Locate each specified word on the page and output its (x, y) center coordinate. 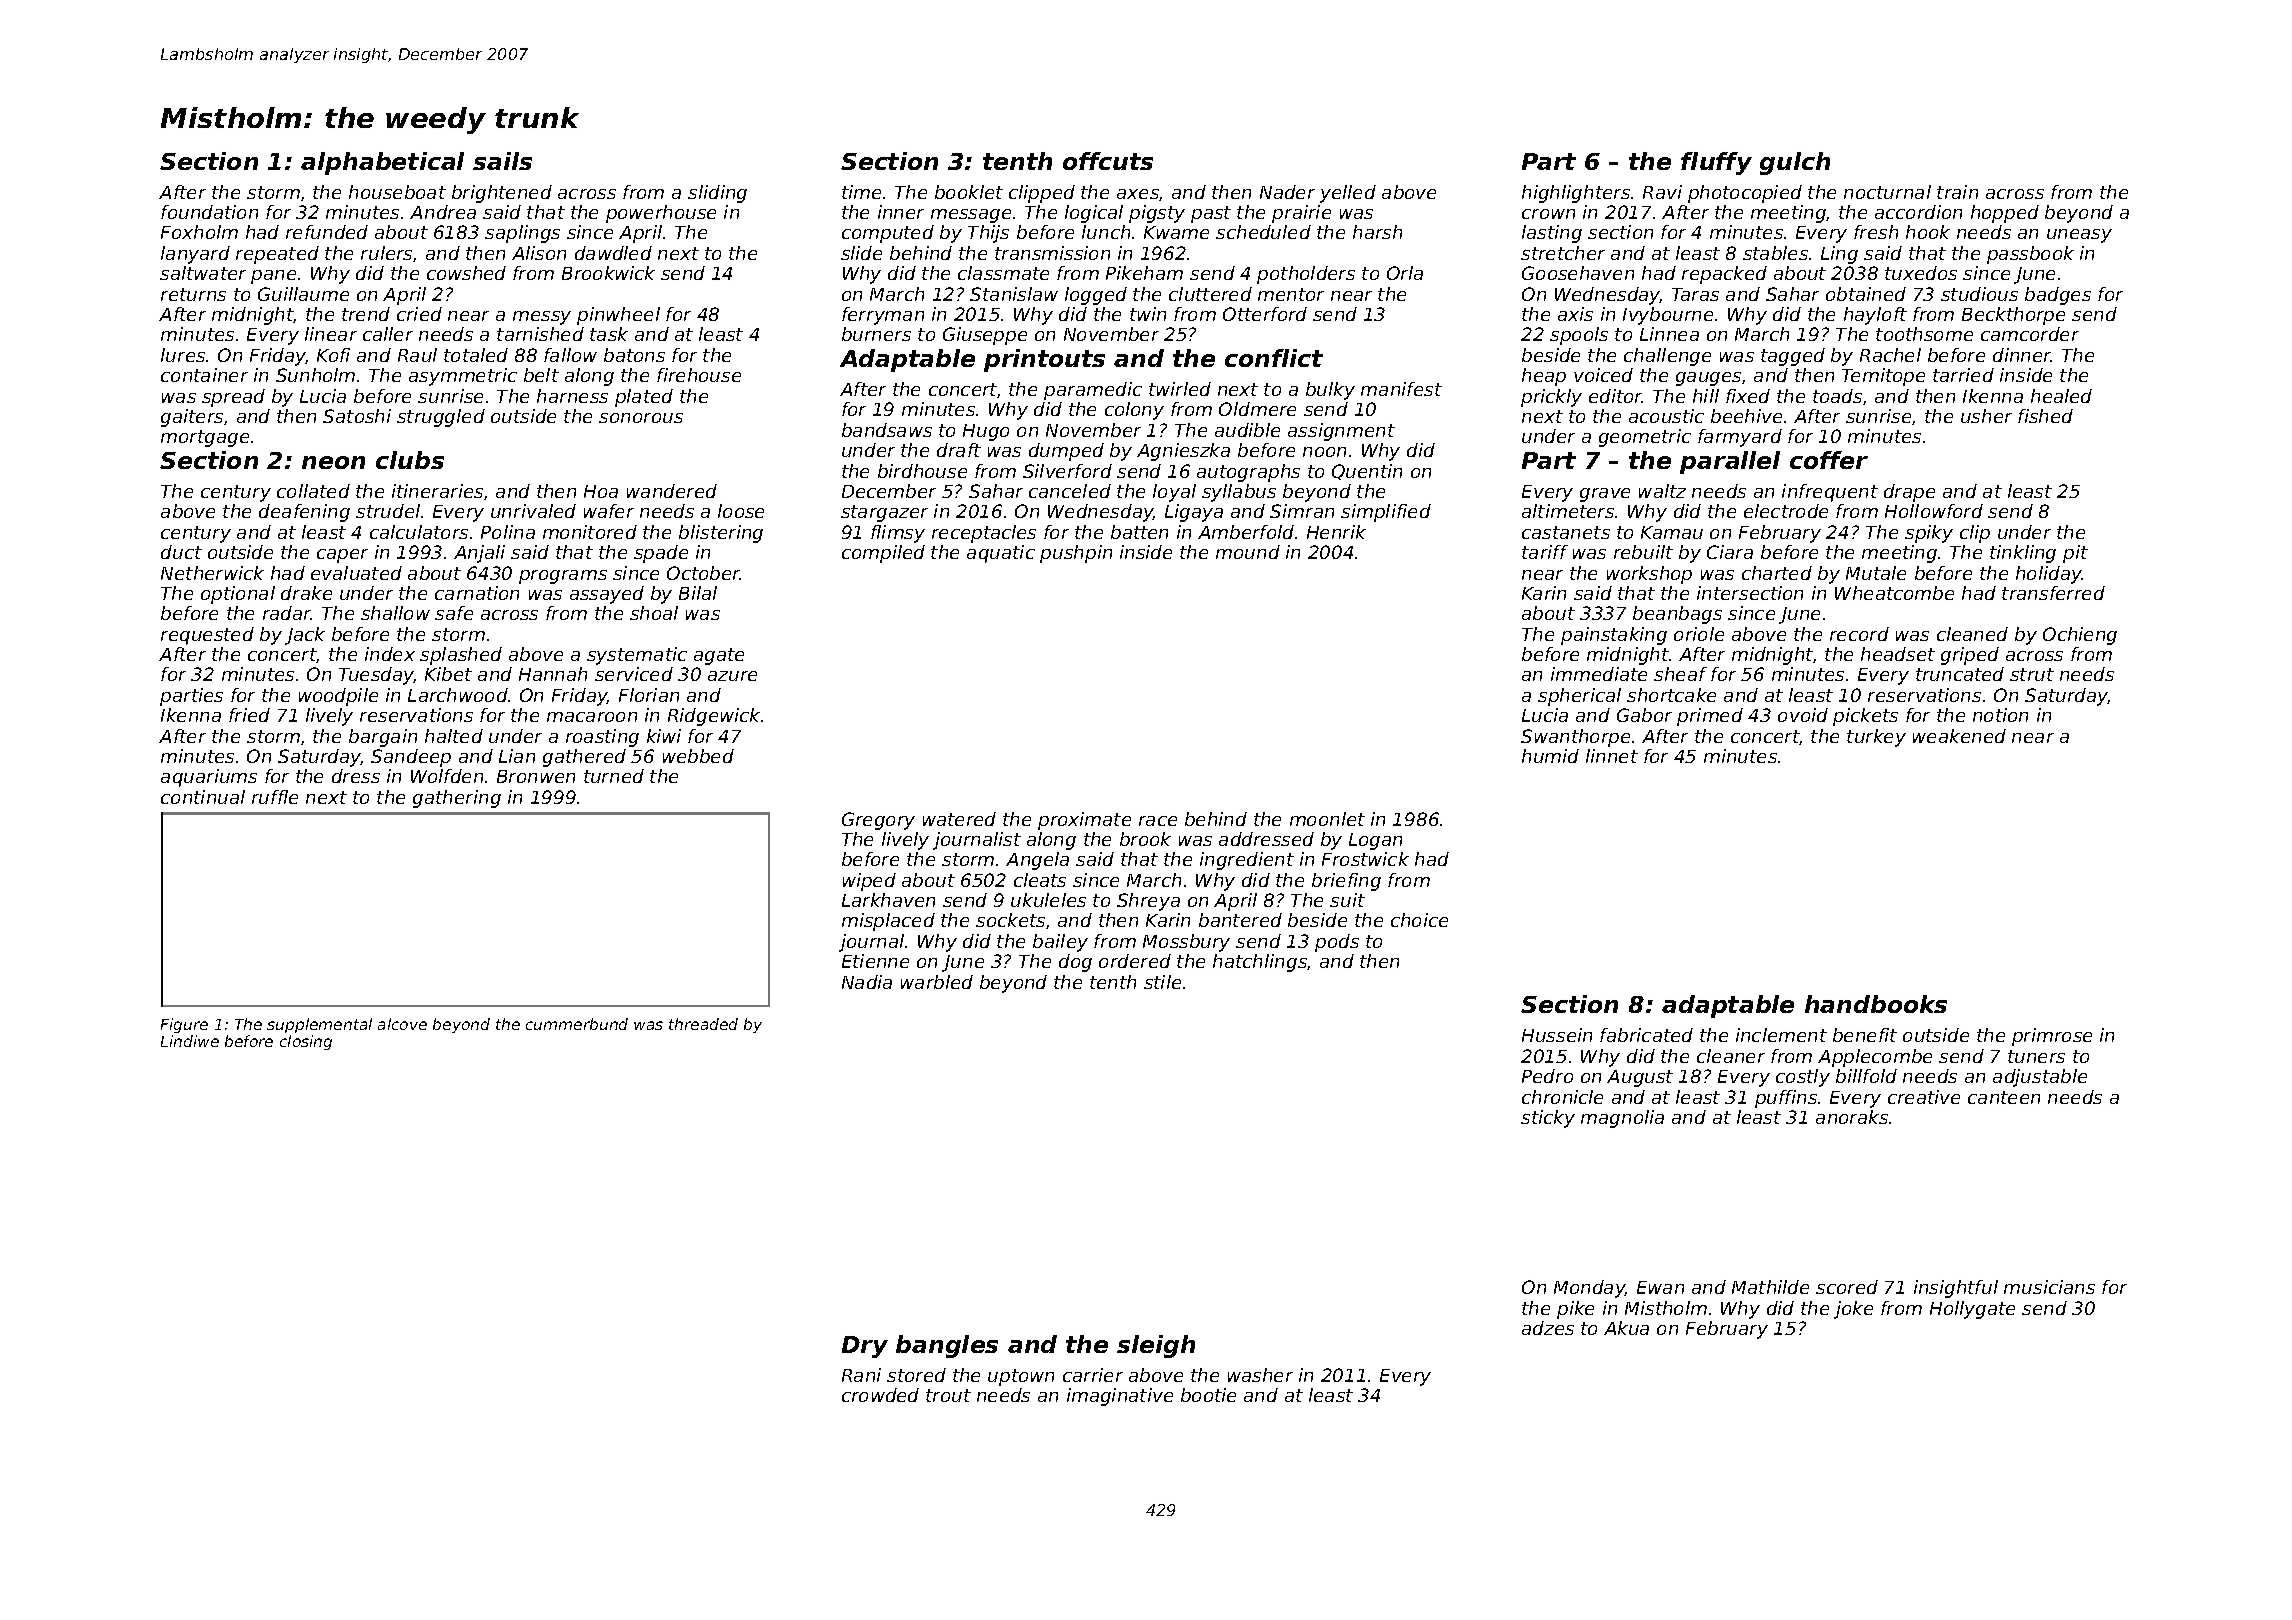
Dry (865, 1347)
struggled (441, 418)
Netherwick (212, 573)
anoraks (1852, 1117)
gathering (457, 799)
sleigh (1156, 1346)
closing (306, 1042)
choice (1419, 920)
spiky (1929, 534)
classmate (1003, 273)
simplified (1386, 513)
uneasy (2079, 236)
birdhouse (922, 471)
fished (2045, 416)
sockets (1010, 920)
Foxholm (199, 232)
